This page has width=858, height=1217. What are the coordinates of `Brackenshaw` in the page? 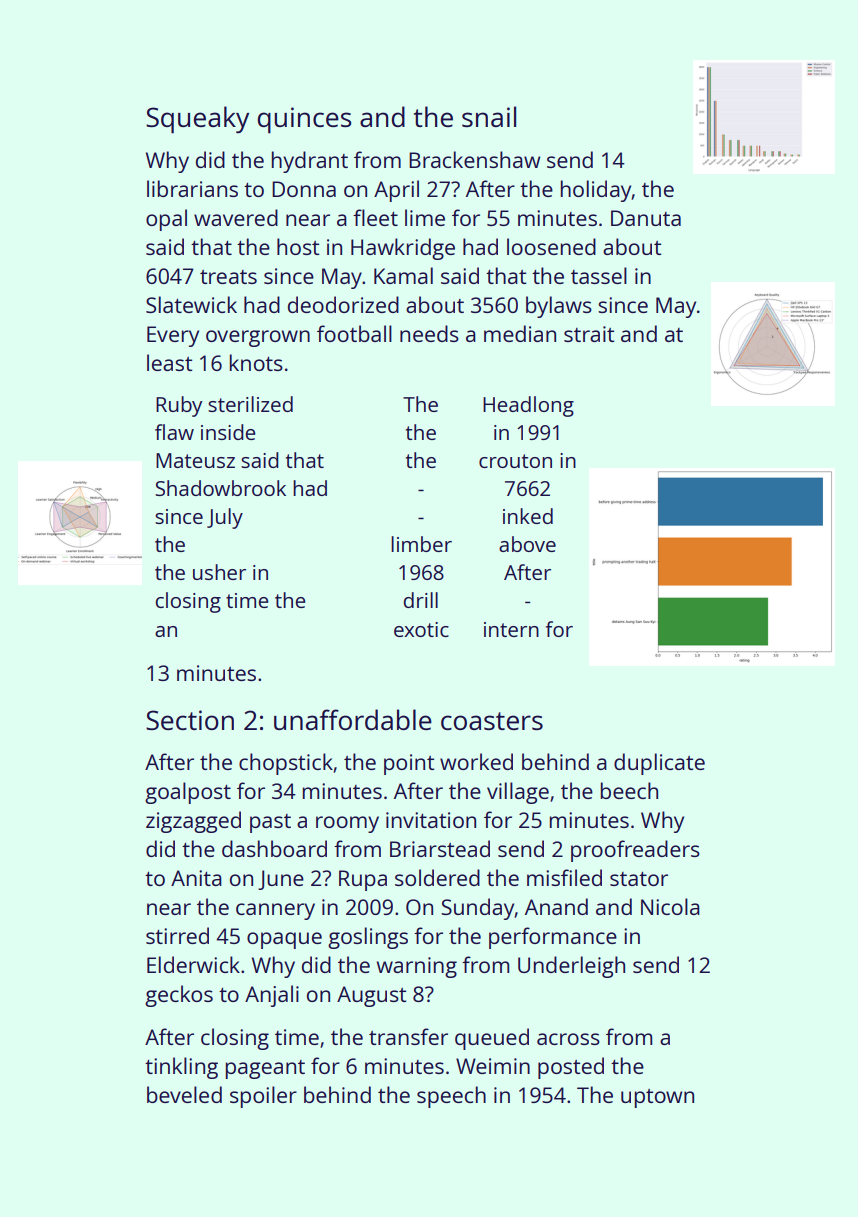 It's located at (474, 159).
